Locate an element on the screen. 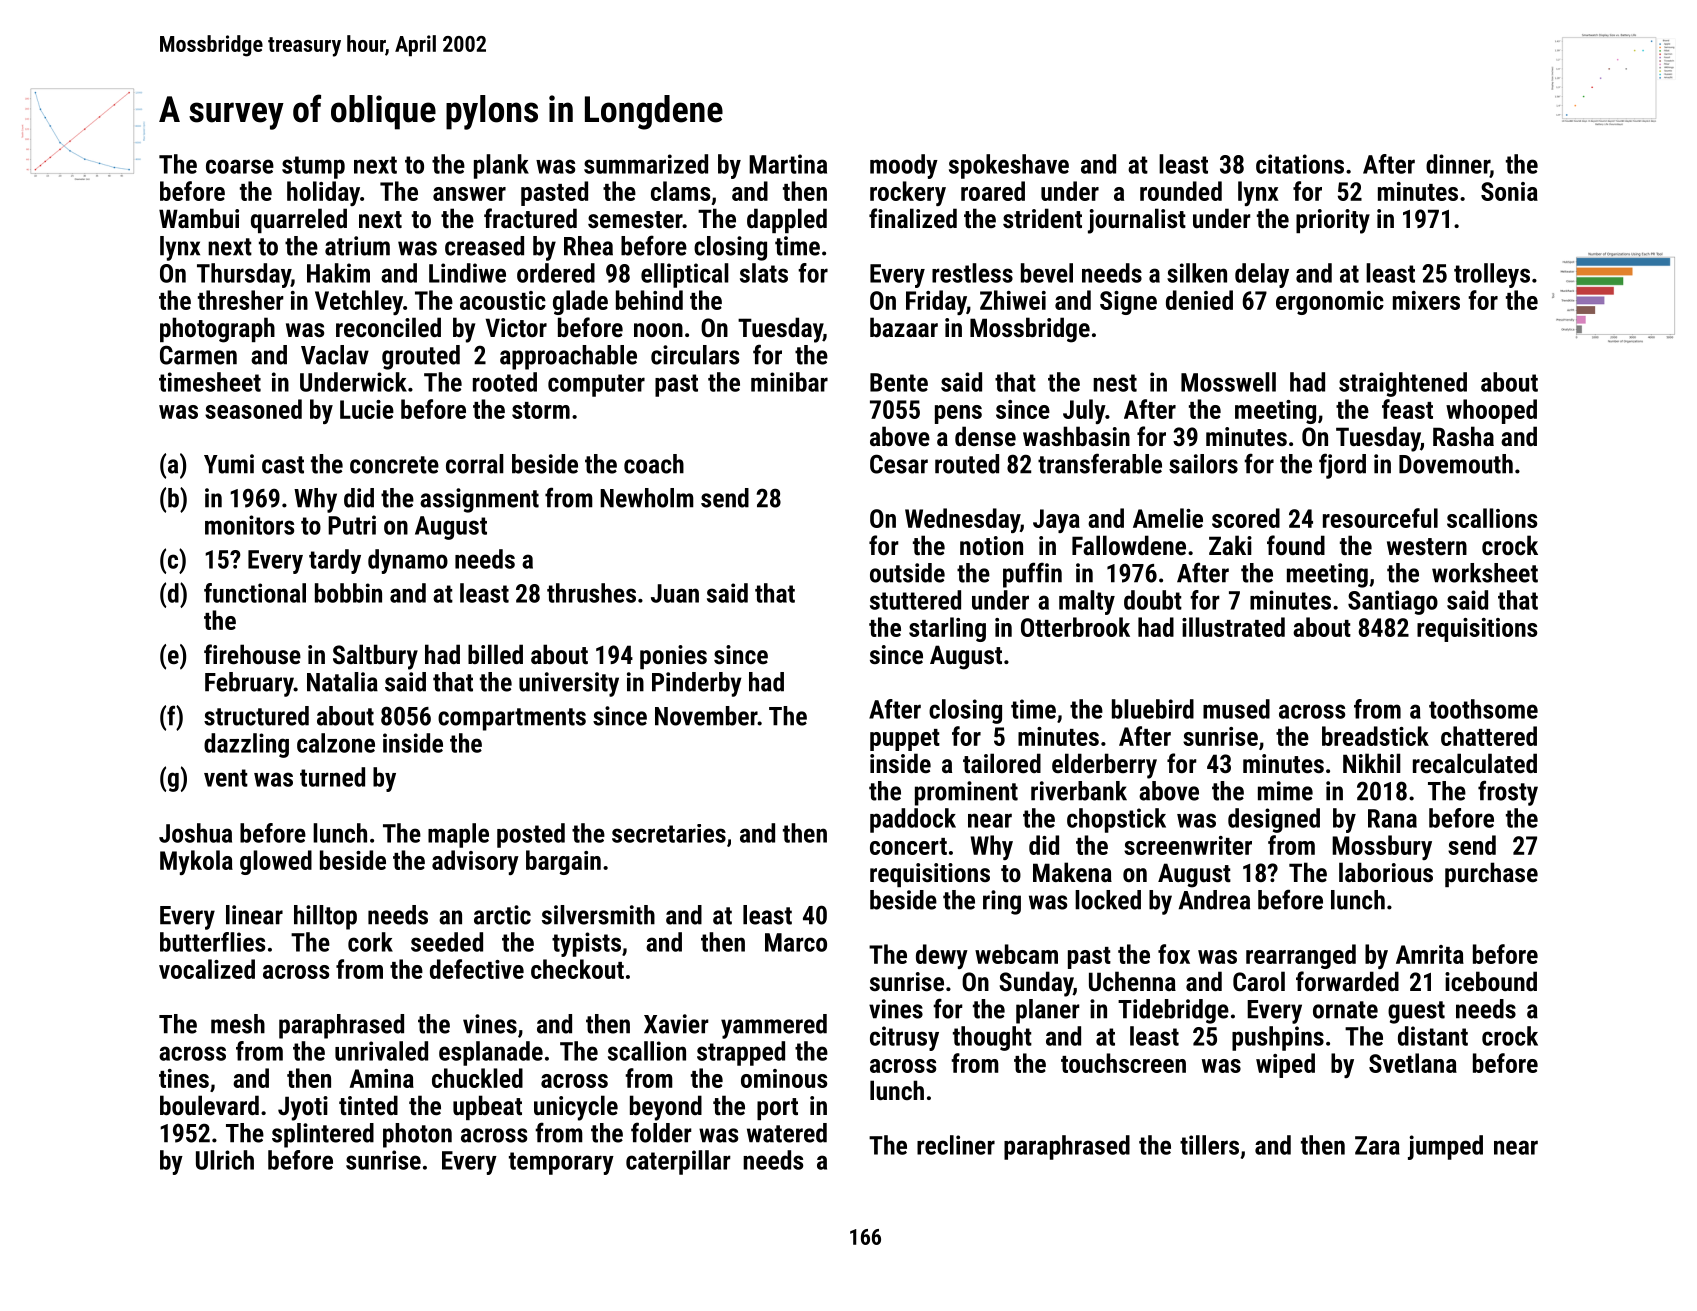  jumped is located at coordinates (1445, 1147).
